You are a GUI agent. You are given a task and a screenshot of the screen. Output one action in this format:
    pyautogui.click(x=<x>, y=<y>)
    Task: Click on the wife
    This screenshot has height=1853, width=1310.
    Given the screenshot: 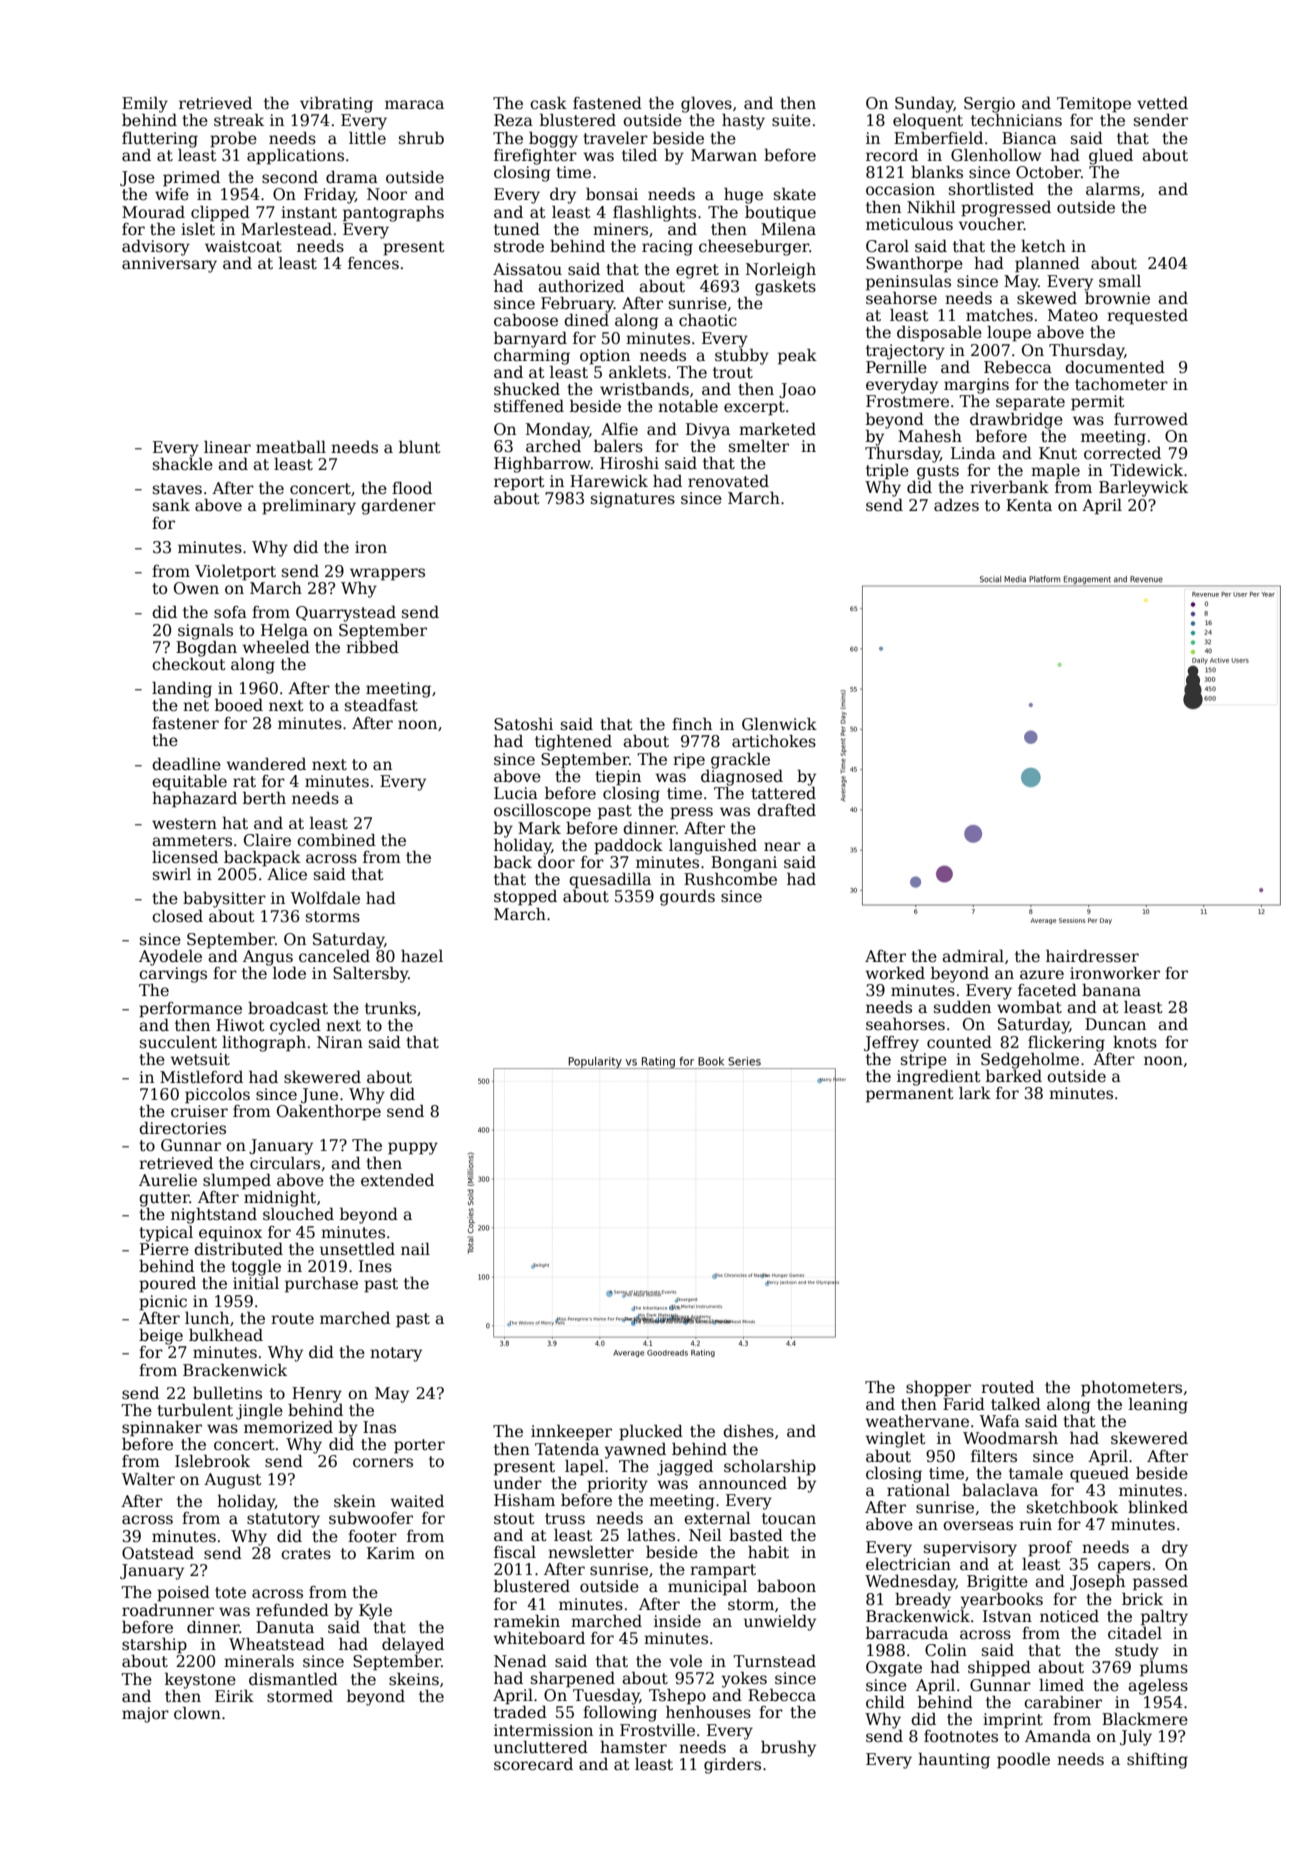 What is the action you would take?
    pyautogui.click(x=172, y=194)
